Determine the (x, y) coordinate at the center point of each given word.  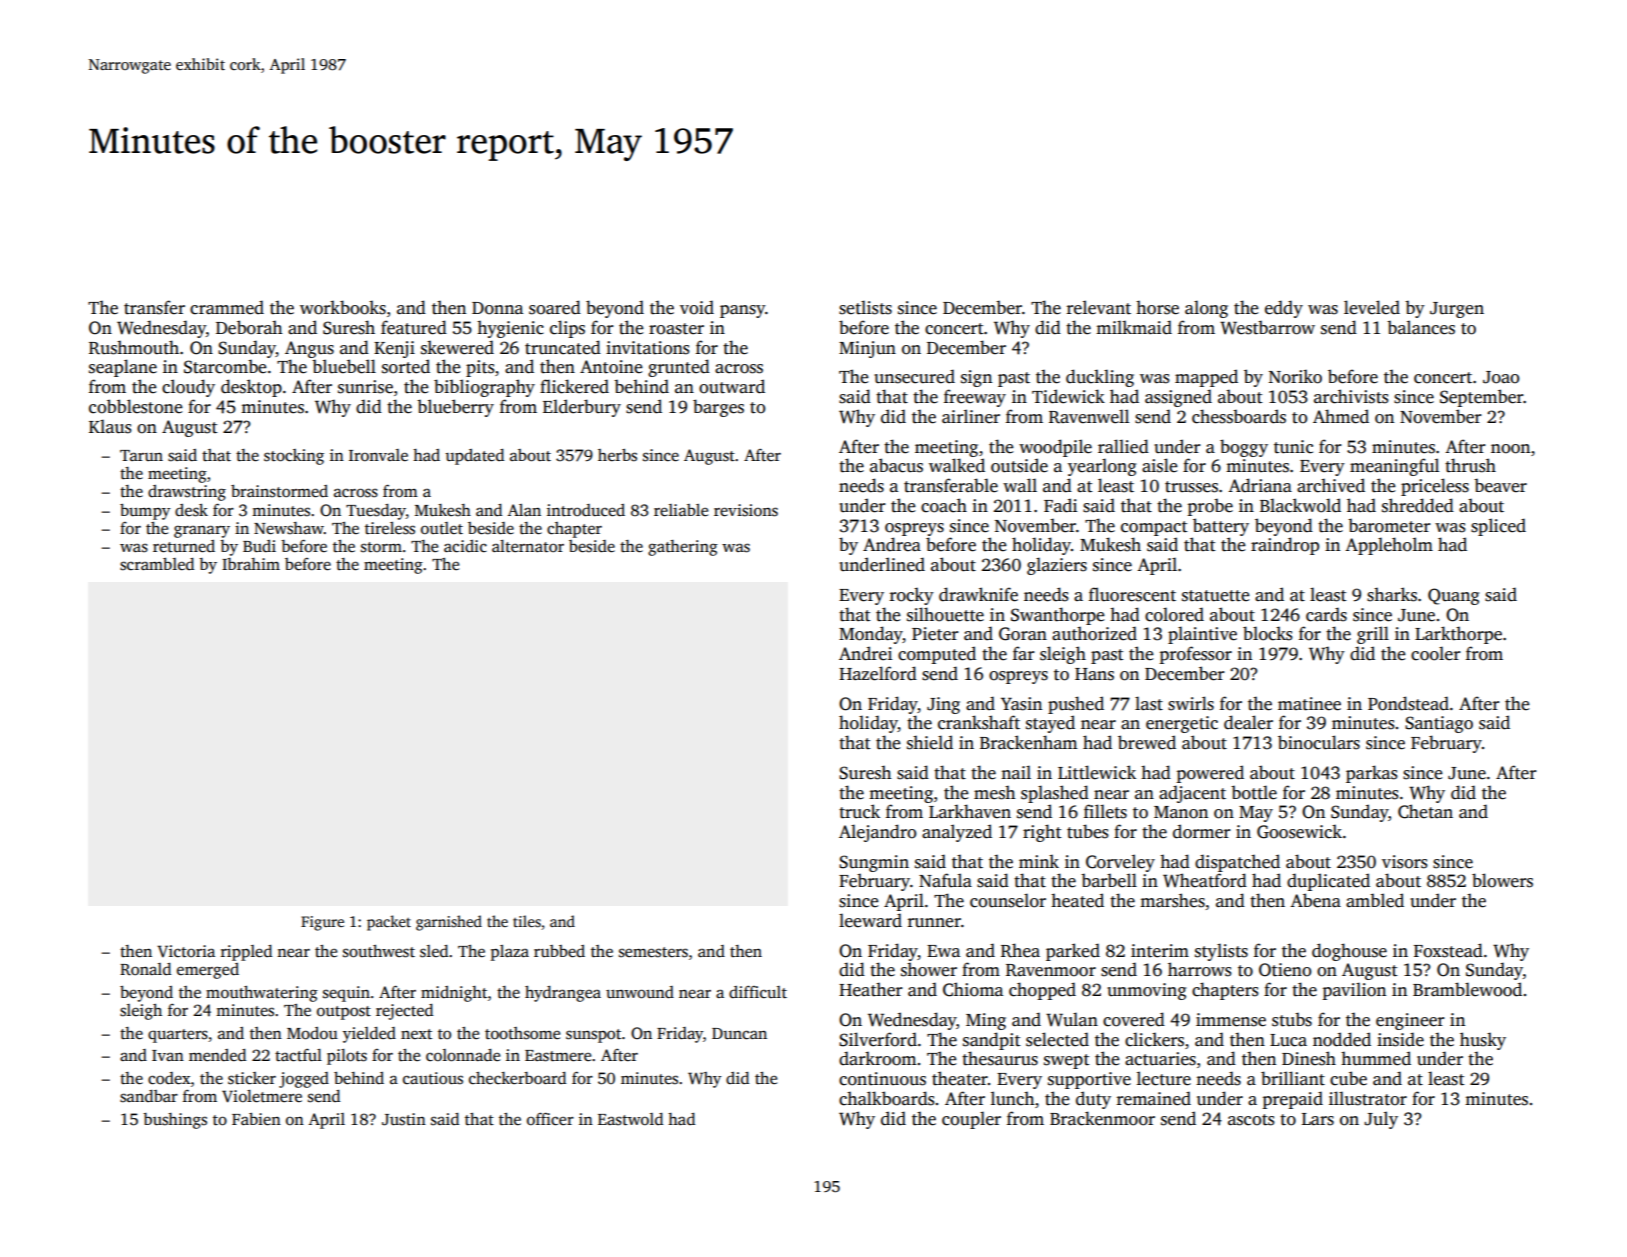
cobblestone (136, 406)
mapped (1206, 378)
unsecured (914, 376)
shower (929, 970)
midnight (454, 994)
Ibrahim (251, 564)
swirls (1191, 703)
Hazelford (878, 673)
